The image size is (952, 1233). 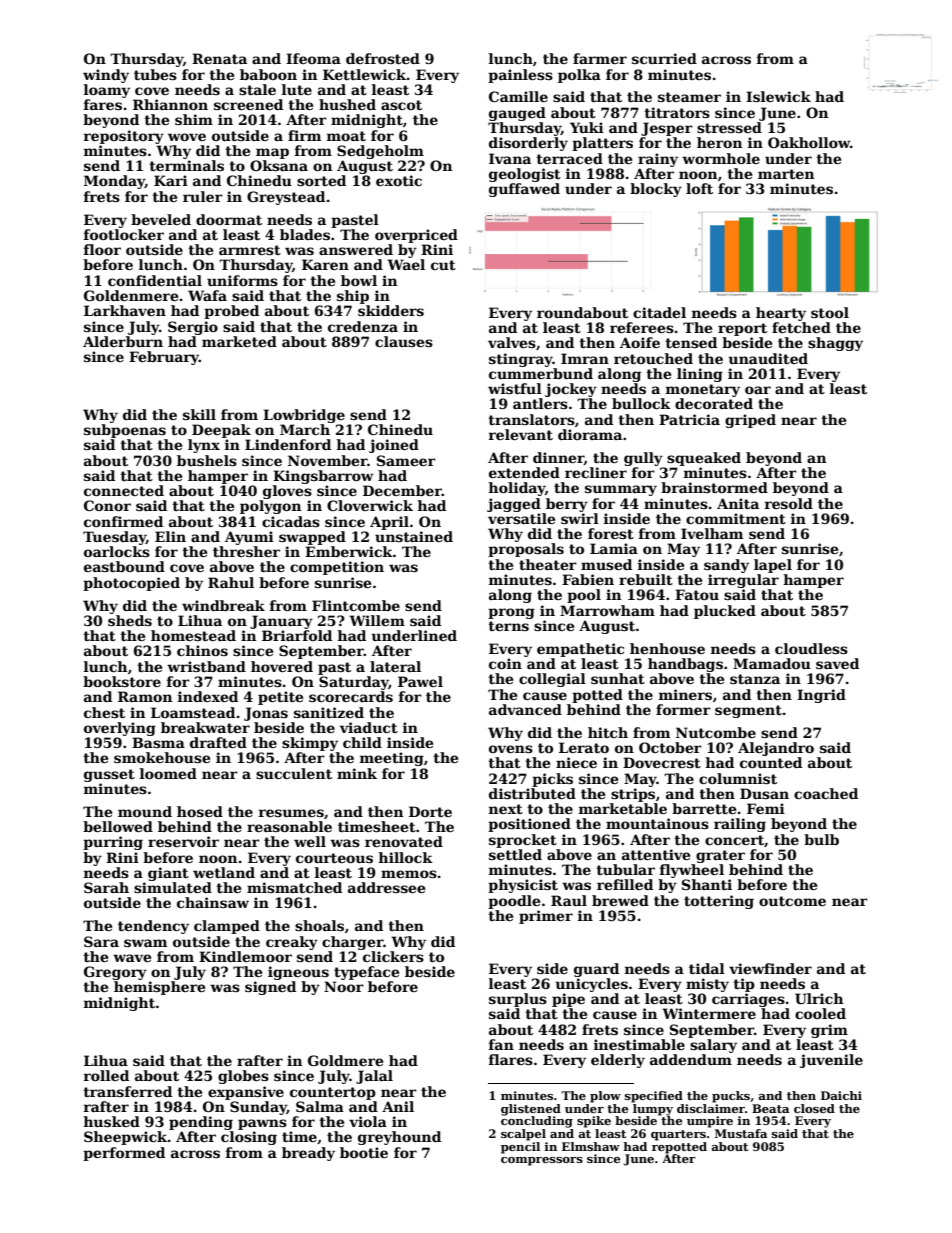 I want to click on Ramon, so click(x=145, y=696).
